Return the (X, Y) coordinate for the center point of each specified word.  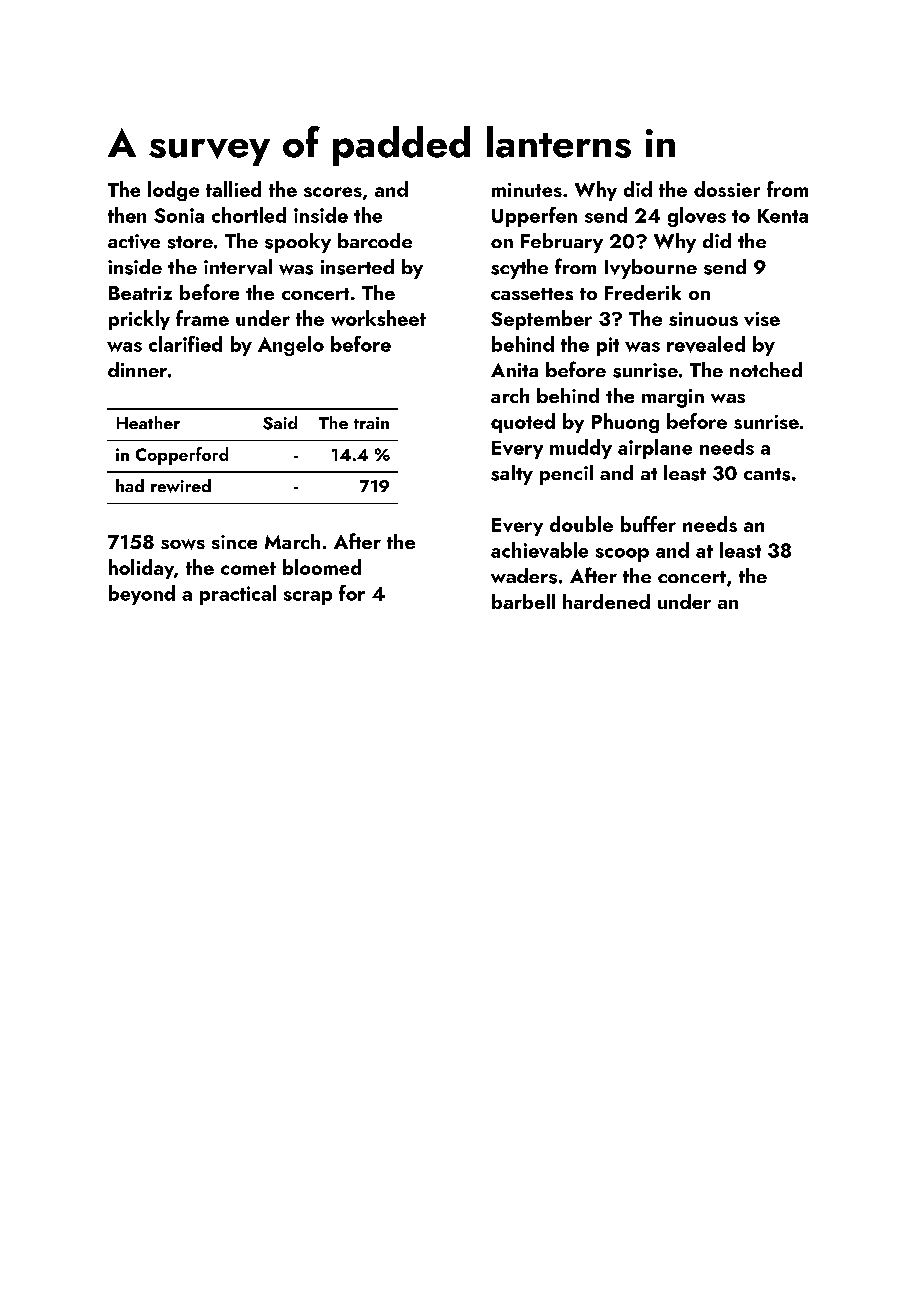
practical (238, 595)
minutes (527, 190)
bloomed (322, 567)
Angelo (291, 346)
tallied (233, 189)
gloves (697, 217)
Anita (514, 370)
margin (673, 398)
